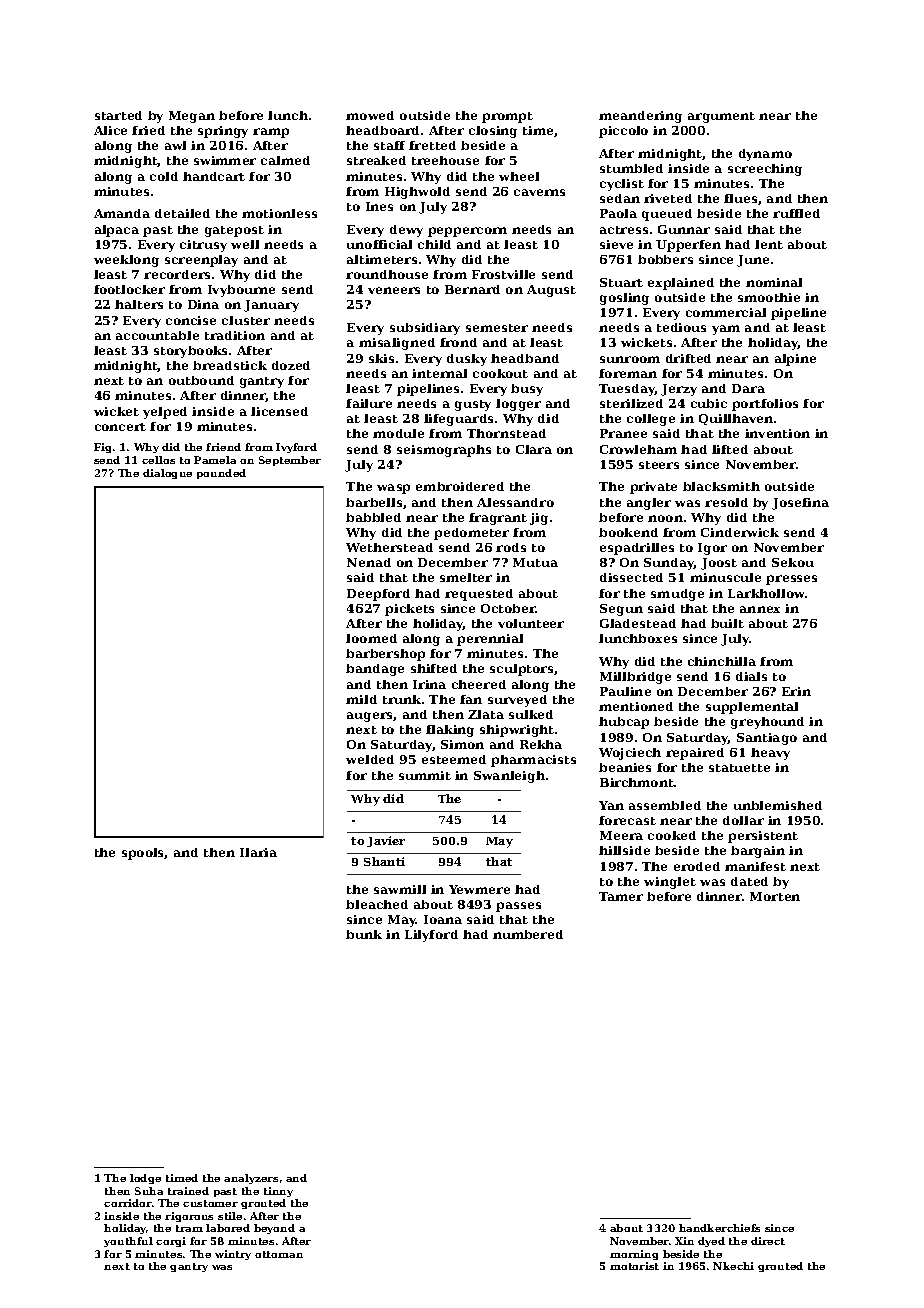  Describe the element at coordinates (769, 297) in the image. I see `smoothie` at that location.
